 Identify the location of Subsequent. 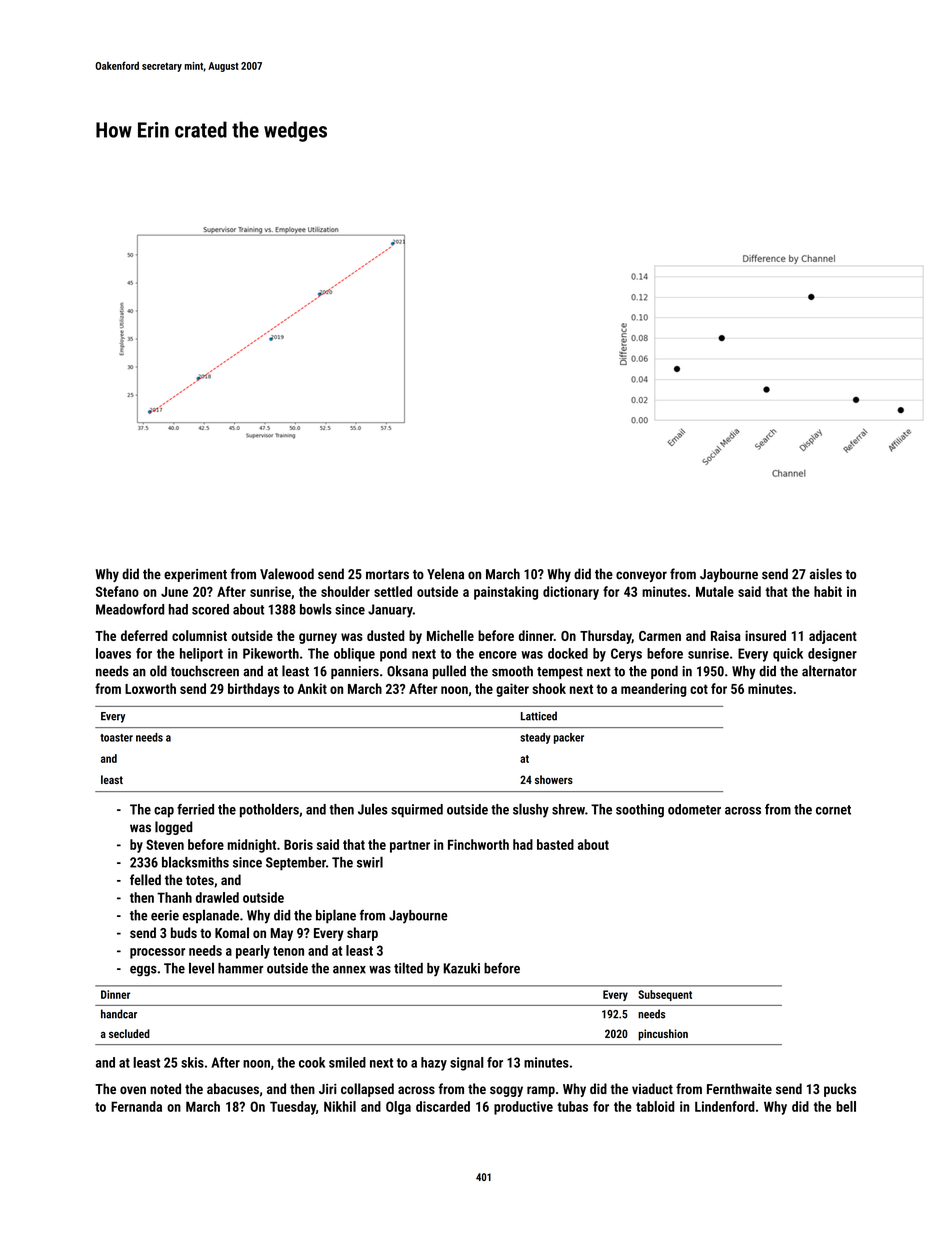
(665, 995).
